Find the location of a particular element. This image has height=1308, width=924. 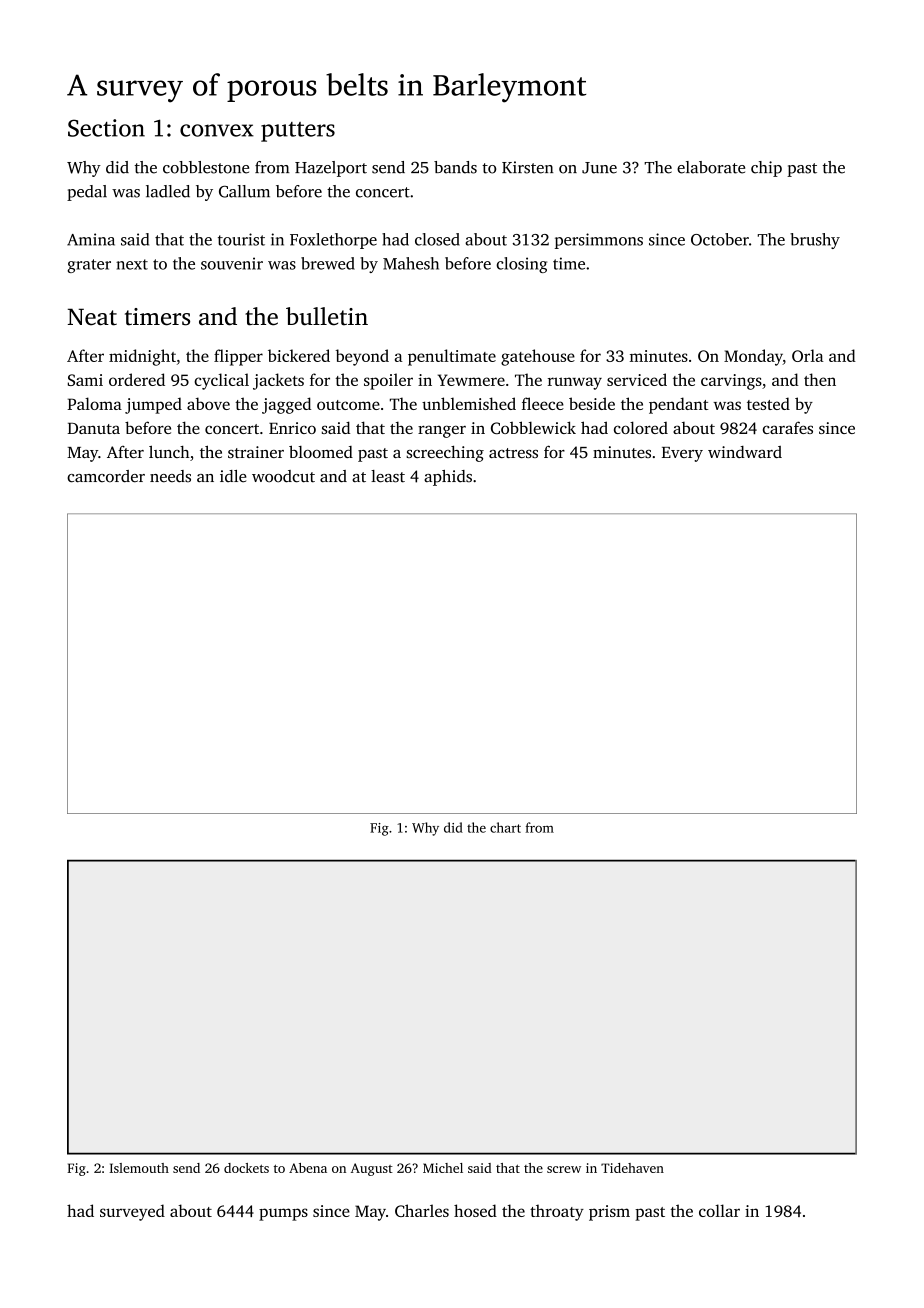

prism is located at coordinates (609, 1213).
